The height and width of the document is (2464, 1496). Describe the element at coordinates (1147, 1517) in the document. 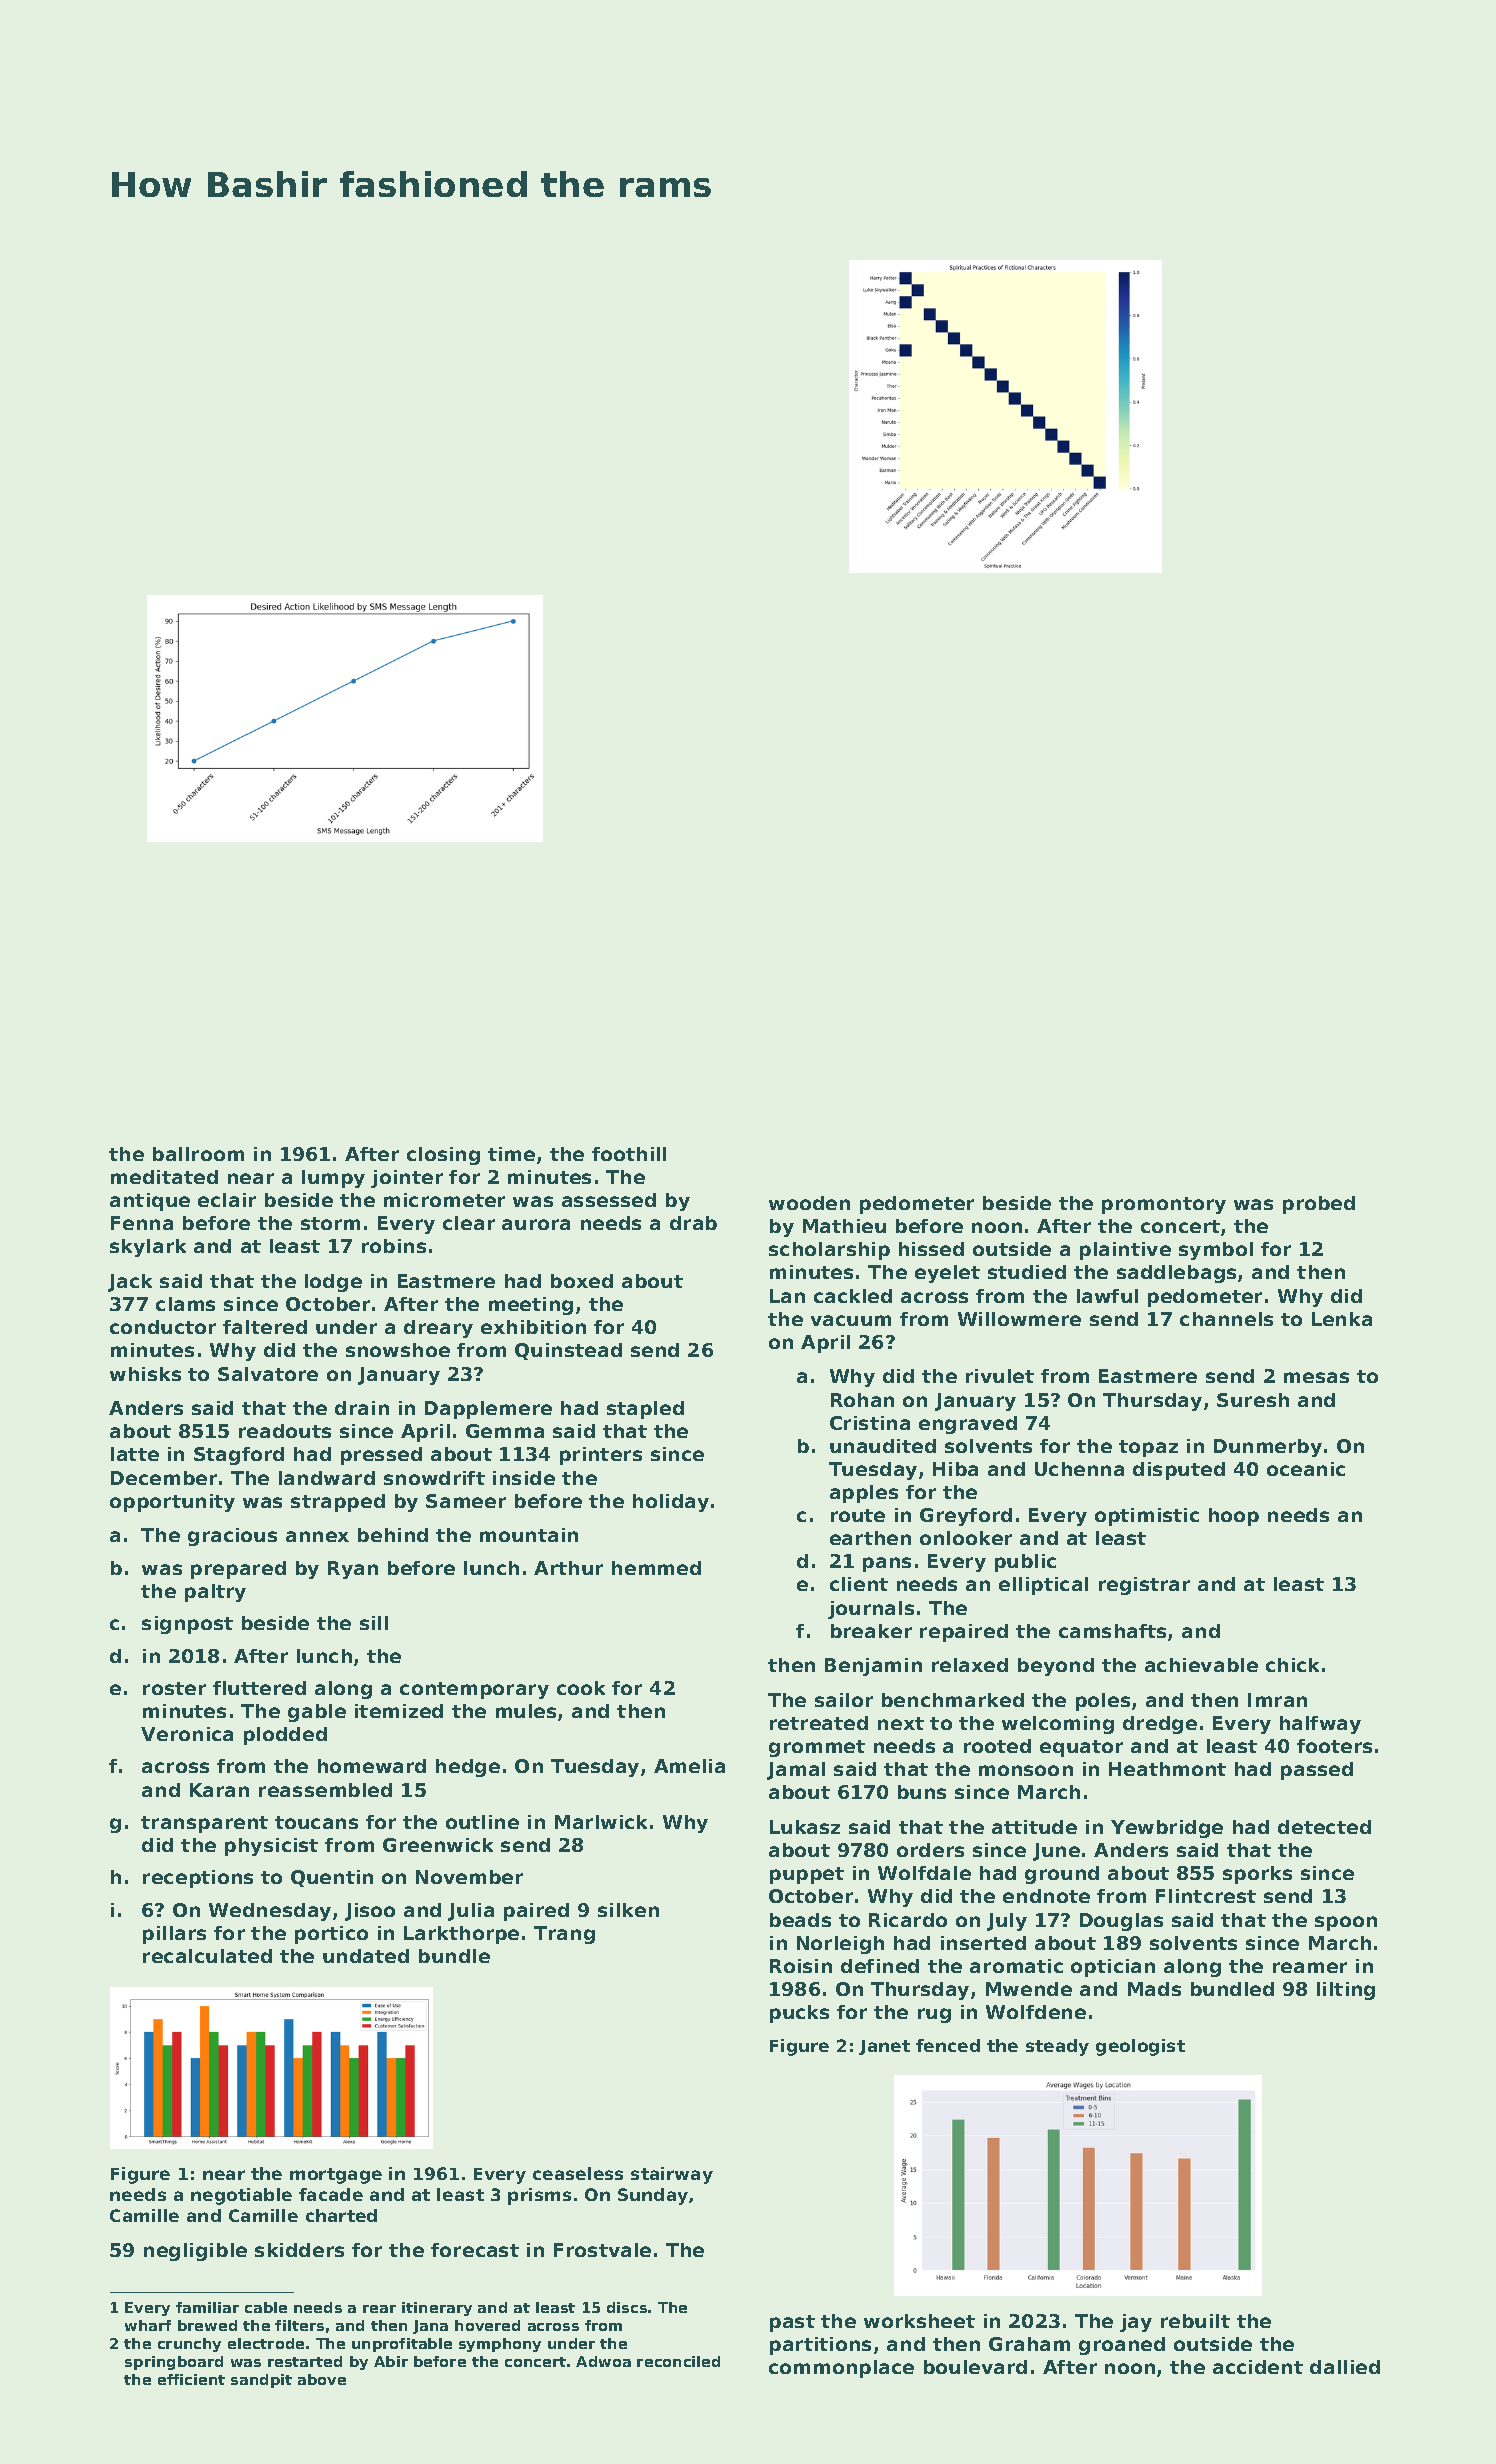

I see `optimistic` at that location.
